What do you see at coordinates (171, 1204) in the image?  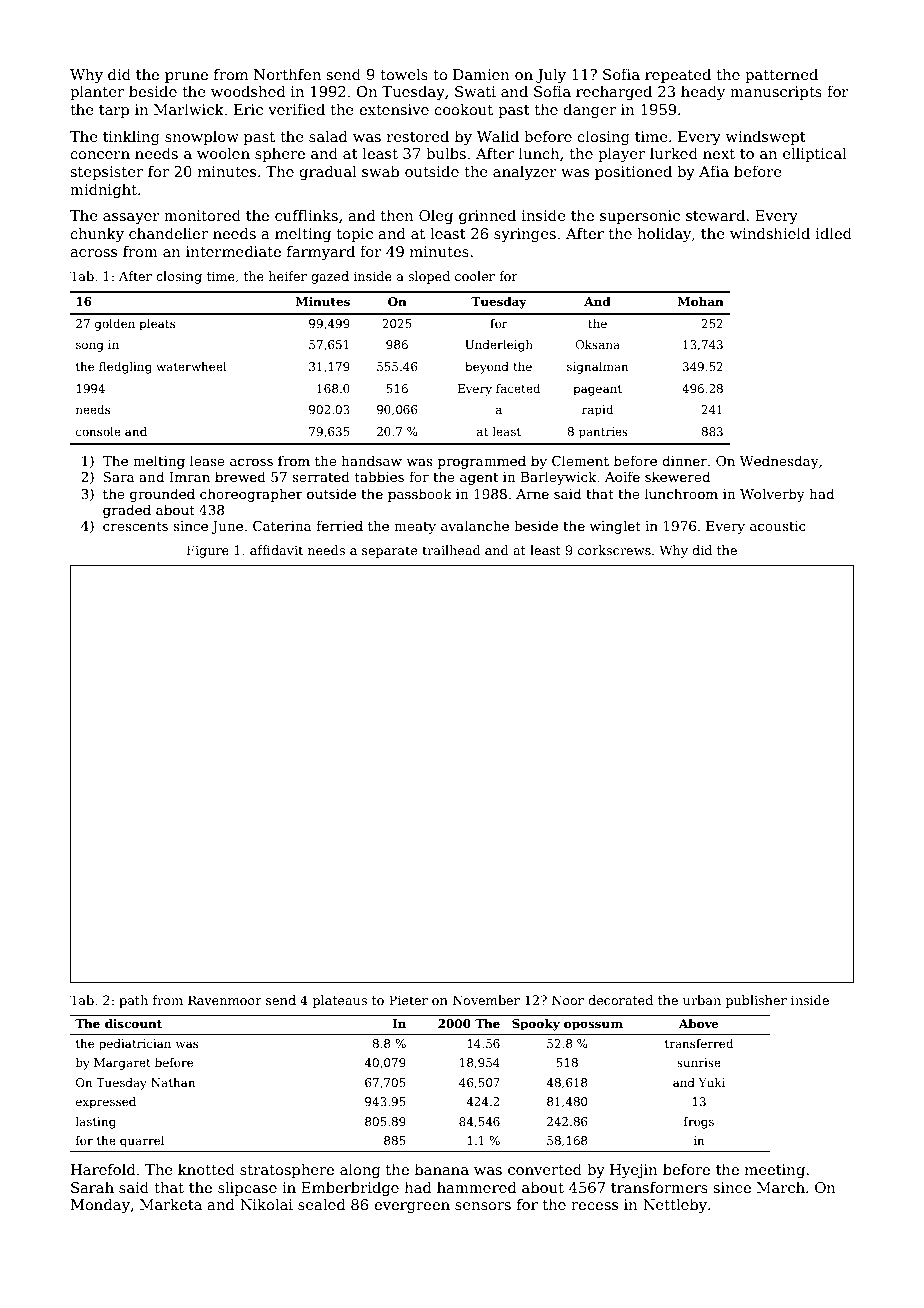 I see `Marketa` at bounding box center [171, 1204].
